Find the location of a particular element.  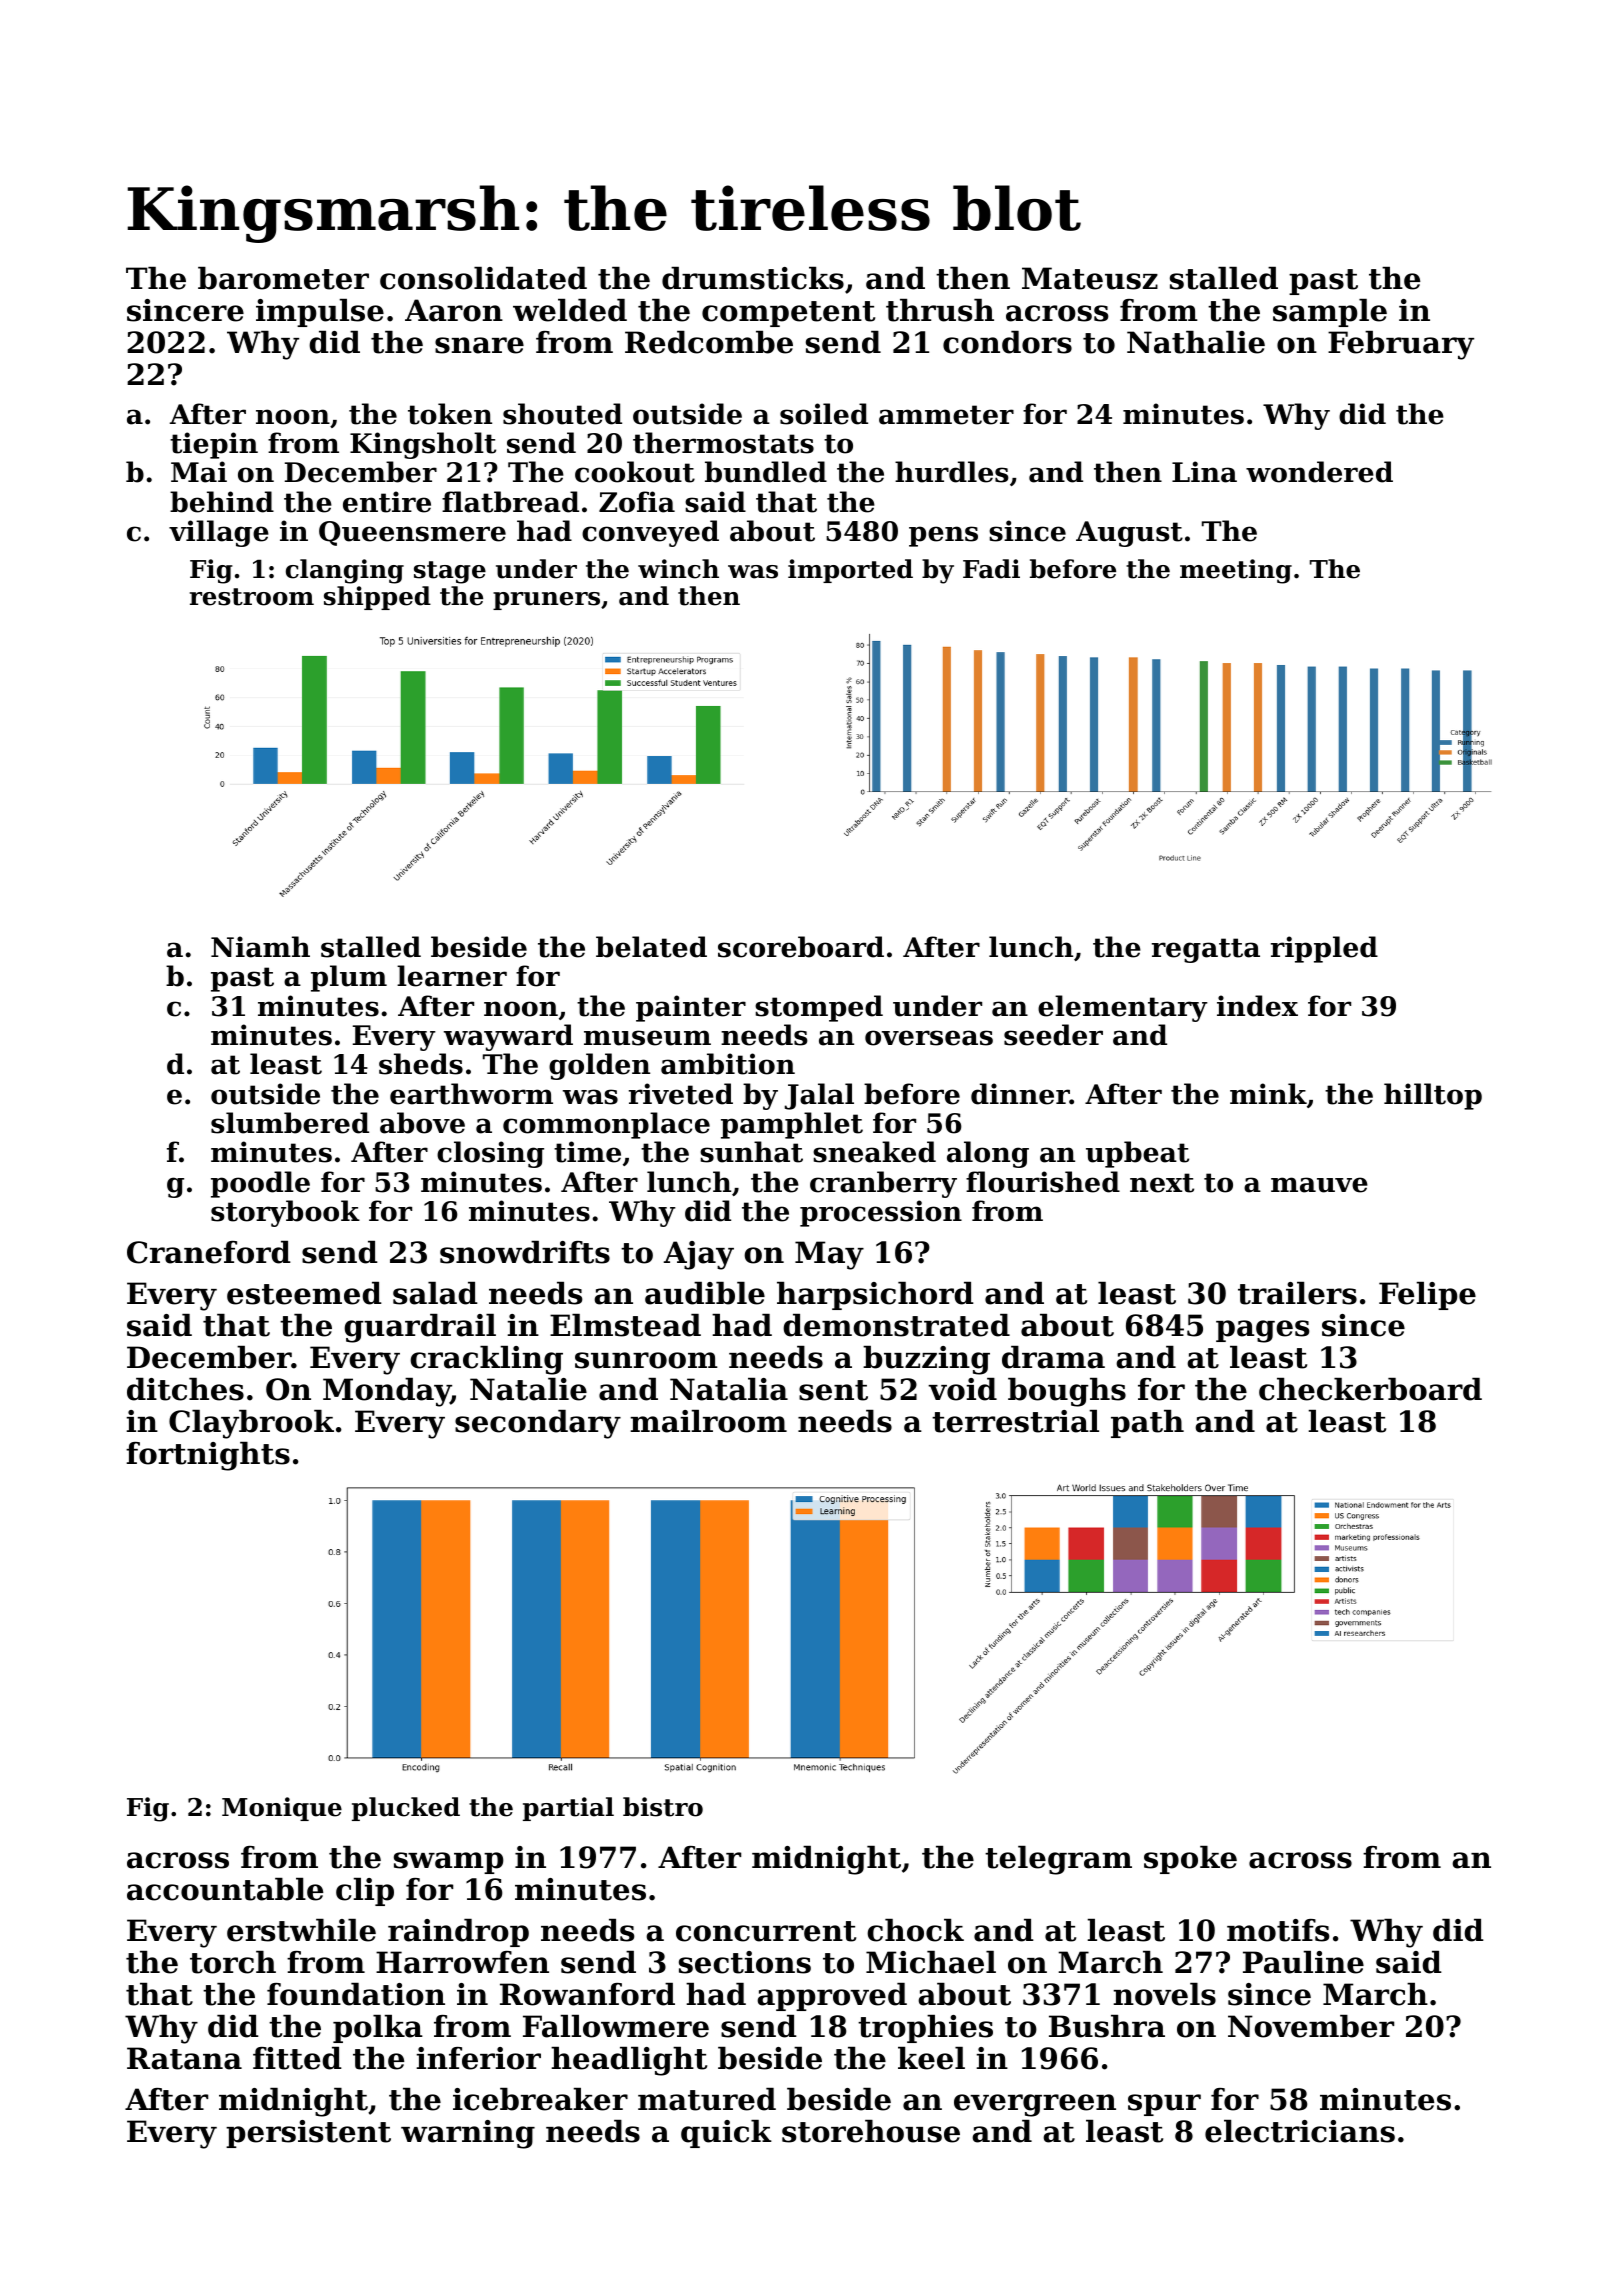

erstwhile is located at coordinates (301, 1930).
